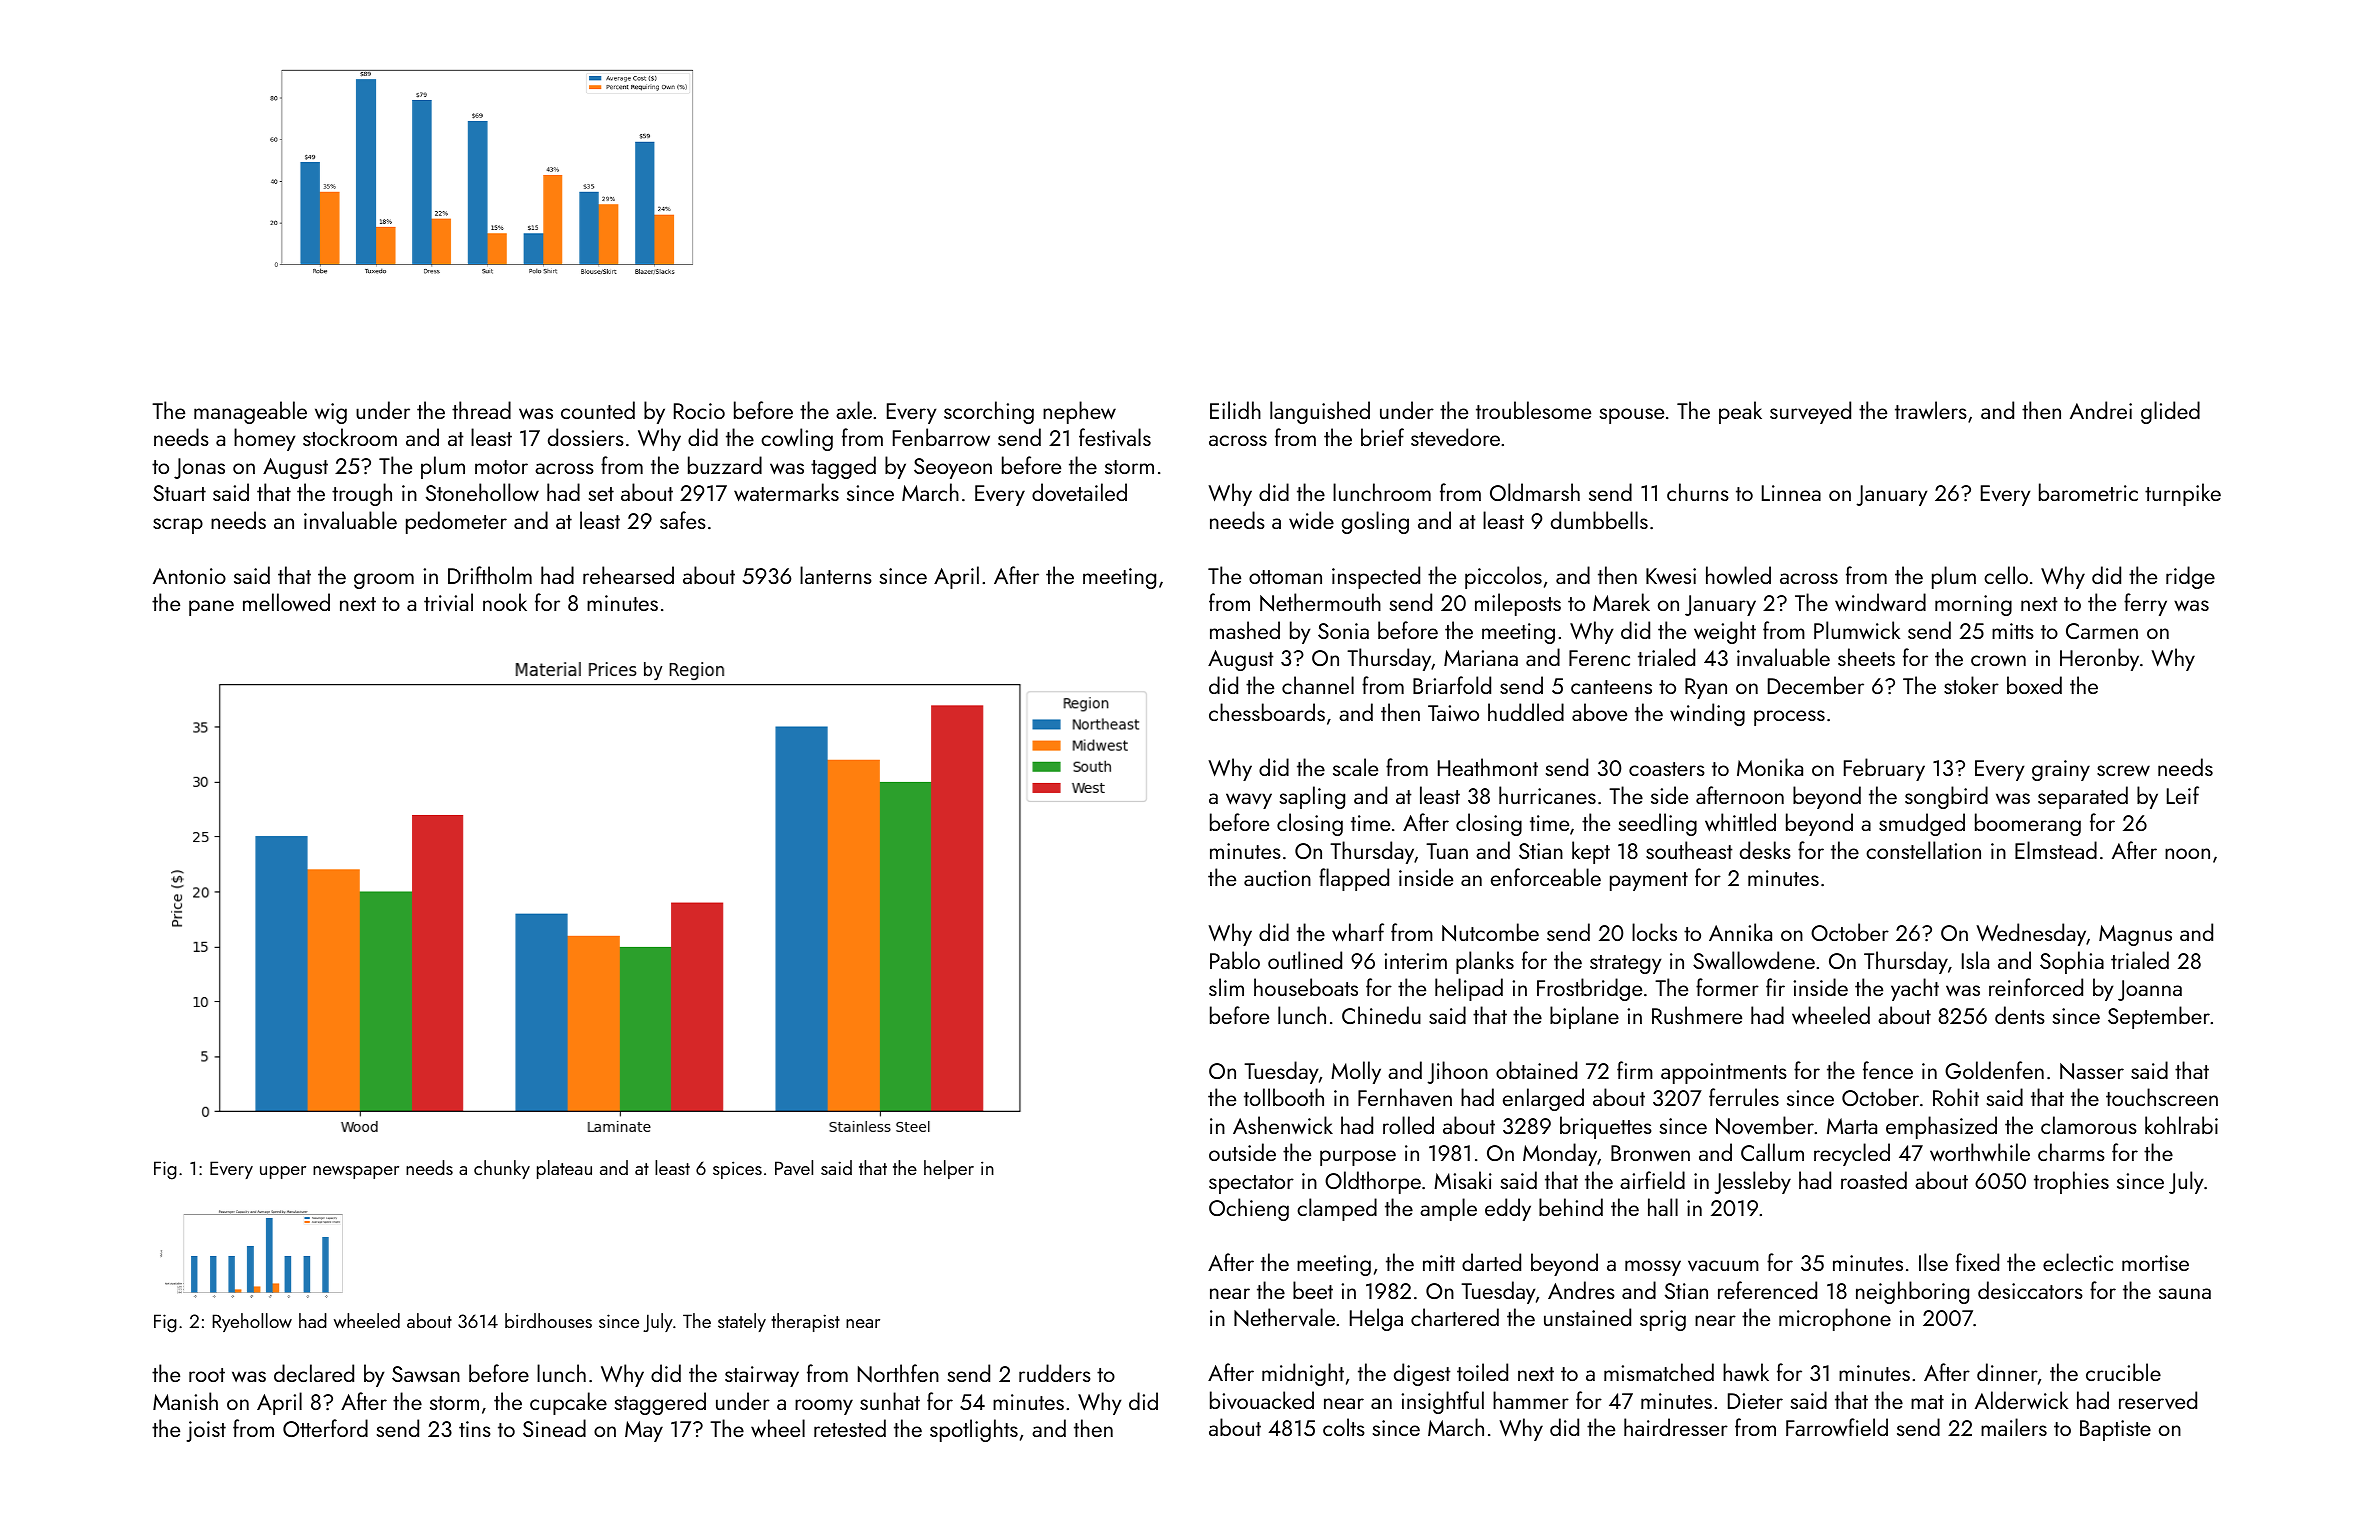 This page has width=2380, height=1540. What do you see at coordinates (628, 575) in the page?
I see `rehearsed` at bounding box center [628, 575].
